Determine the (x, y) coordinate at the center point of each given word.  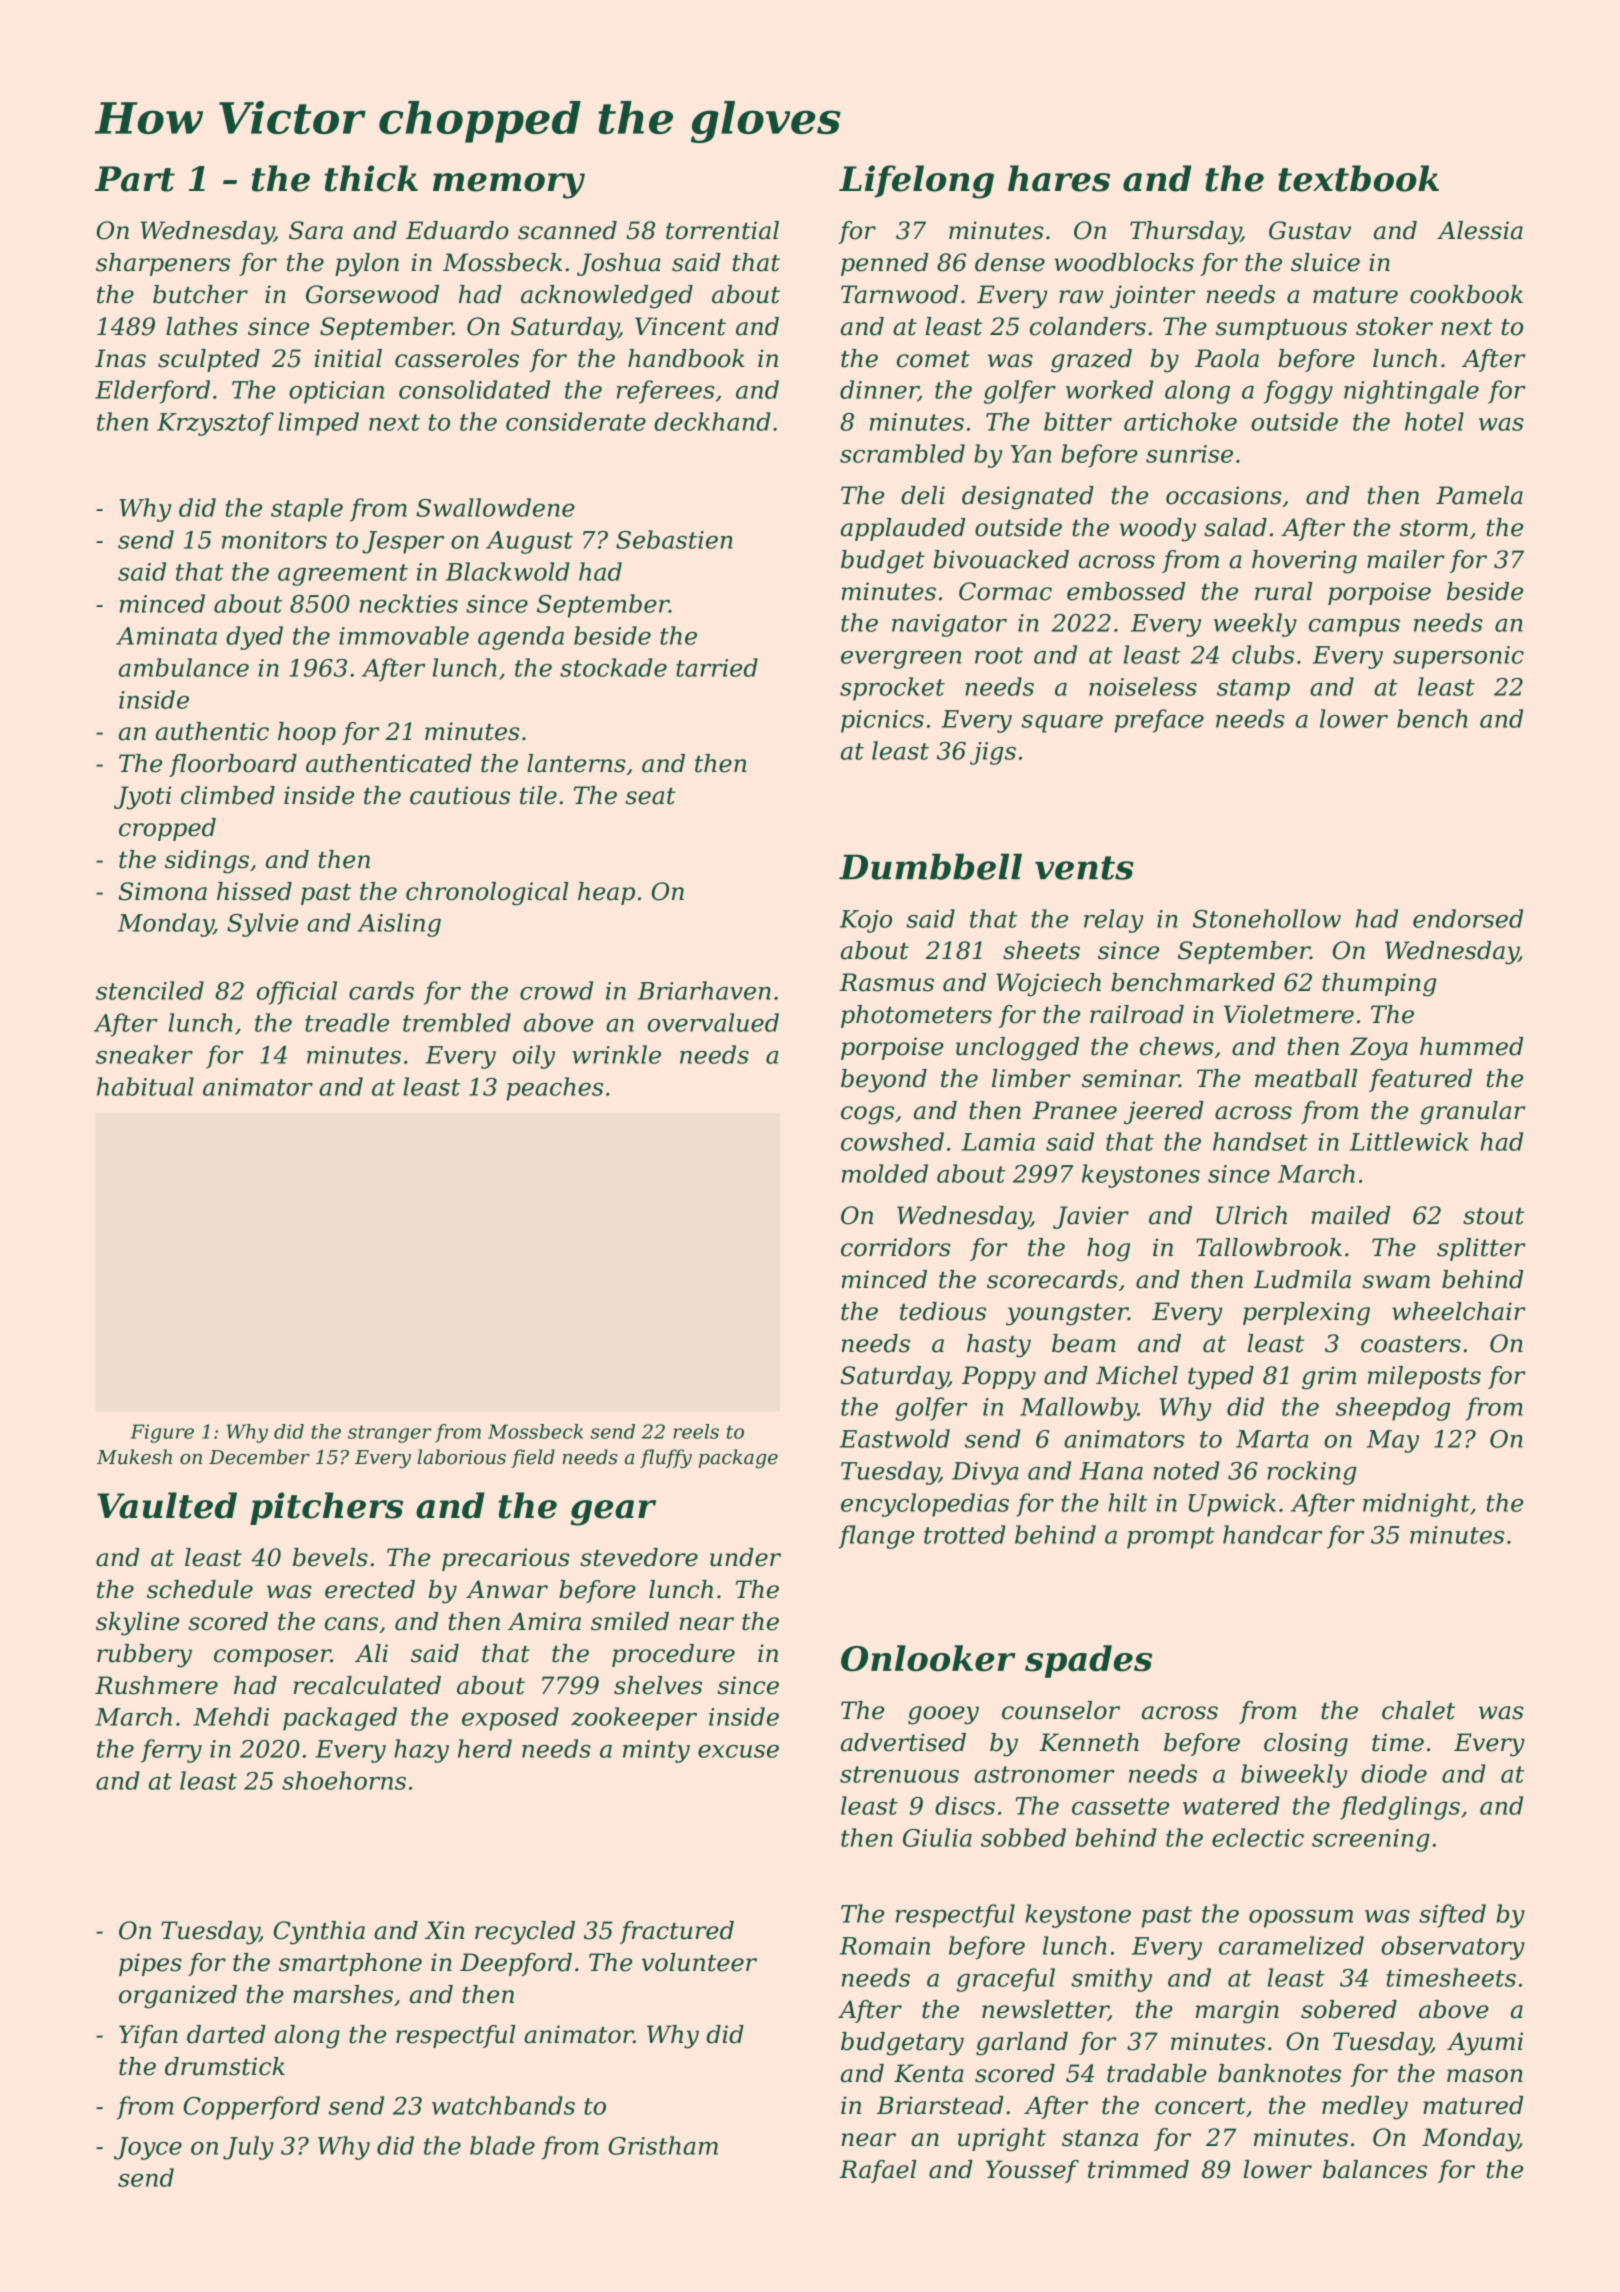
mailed (1350, 1215)
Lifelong (916, 182)
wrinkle (616, 1054)
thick (371, 178)
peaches (554, 1089)
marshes (343, 1994)
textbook (1358, 178)
